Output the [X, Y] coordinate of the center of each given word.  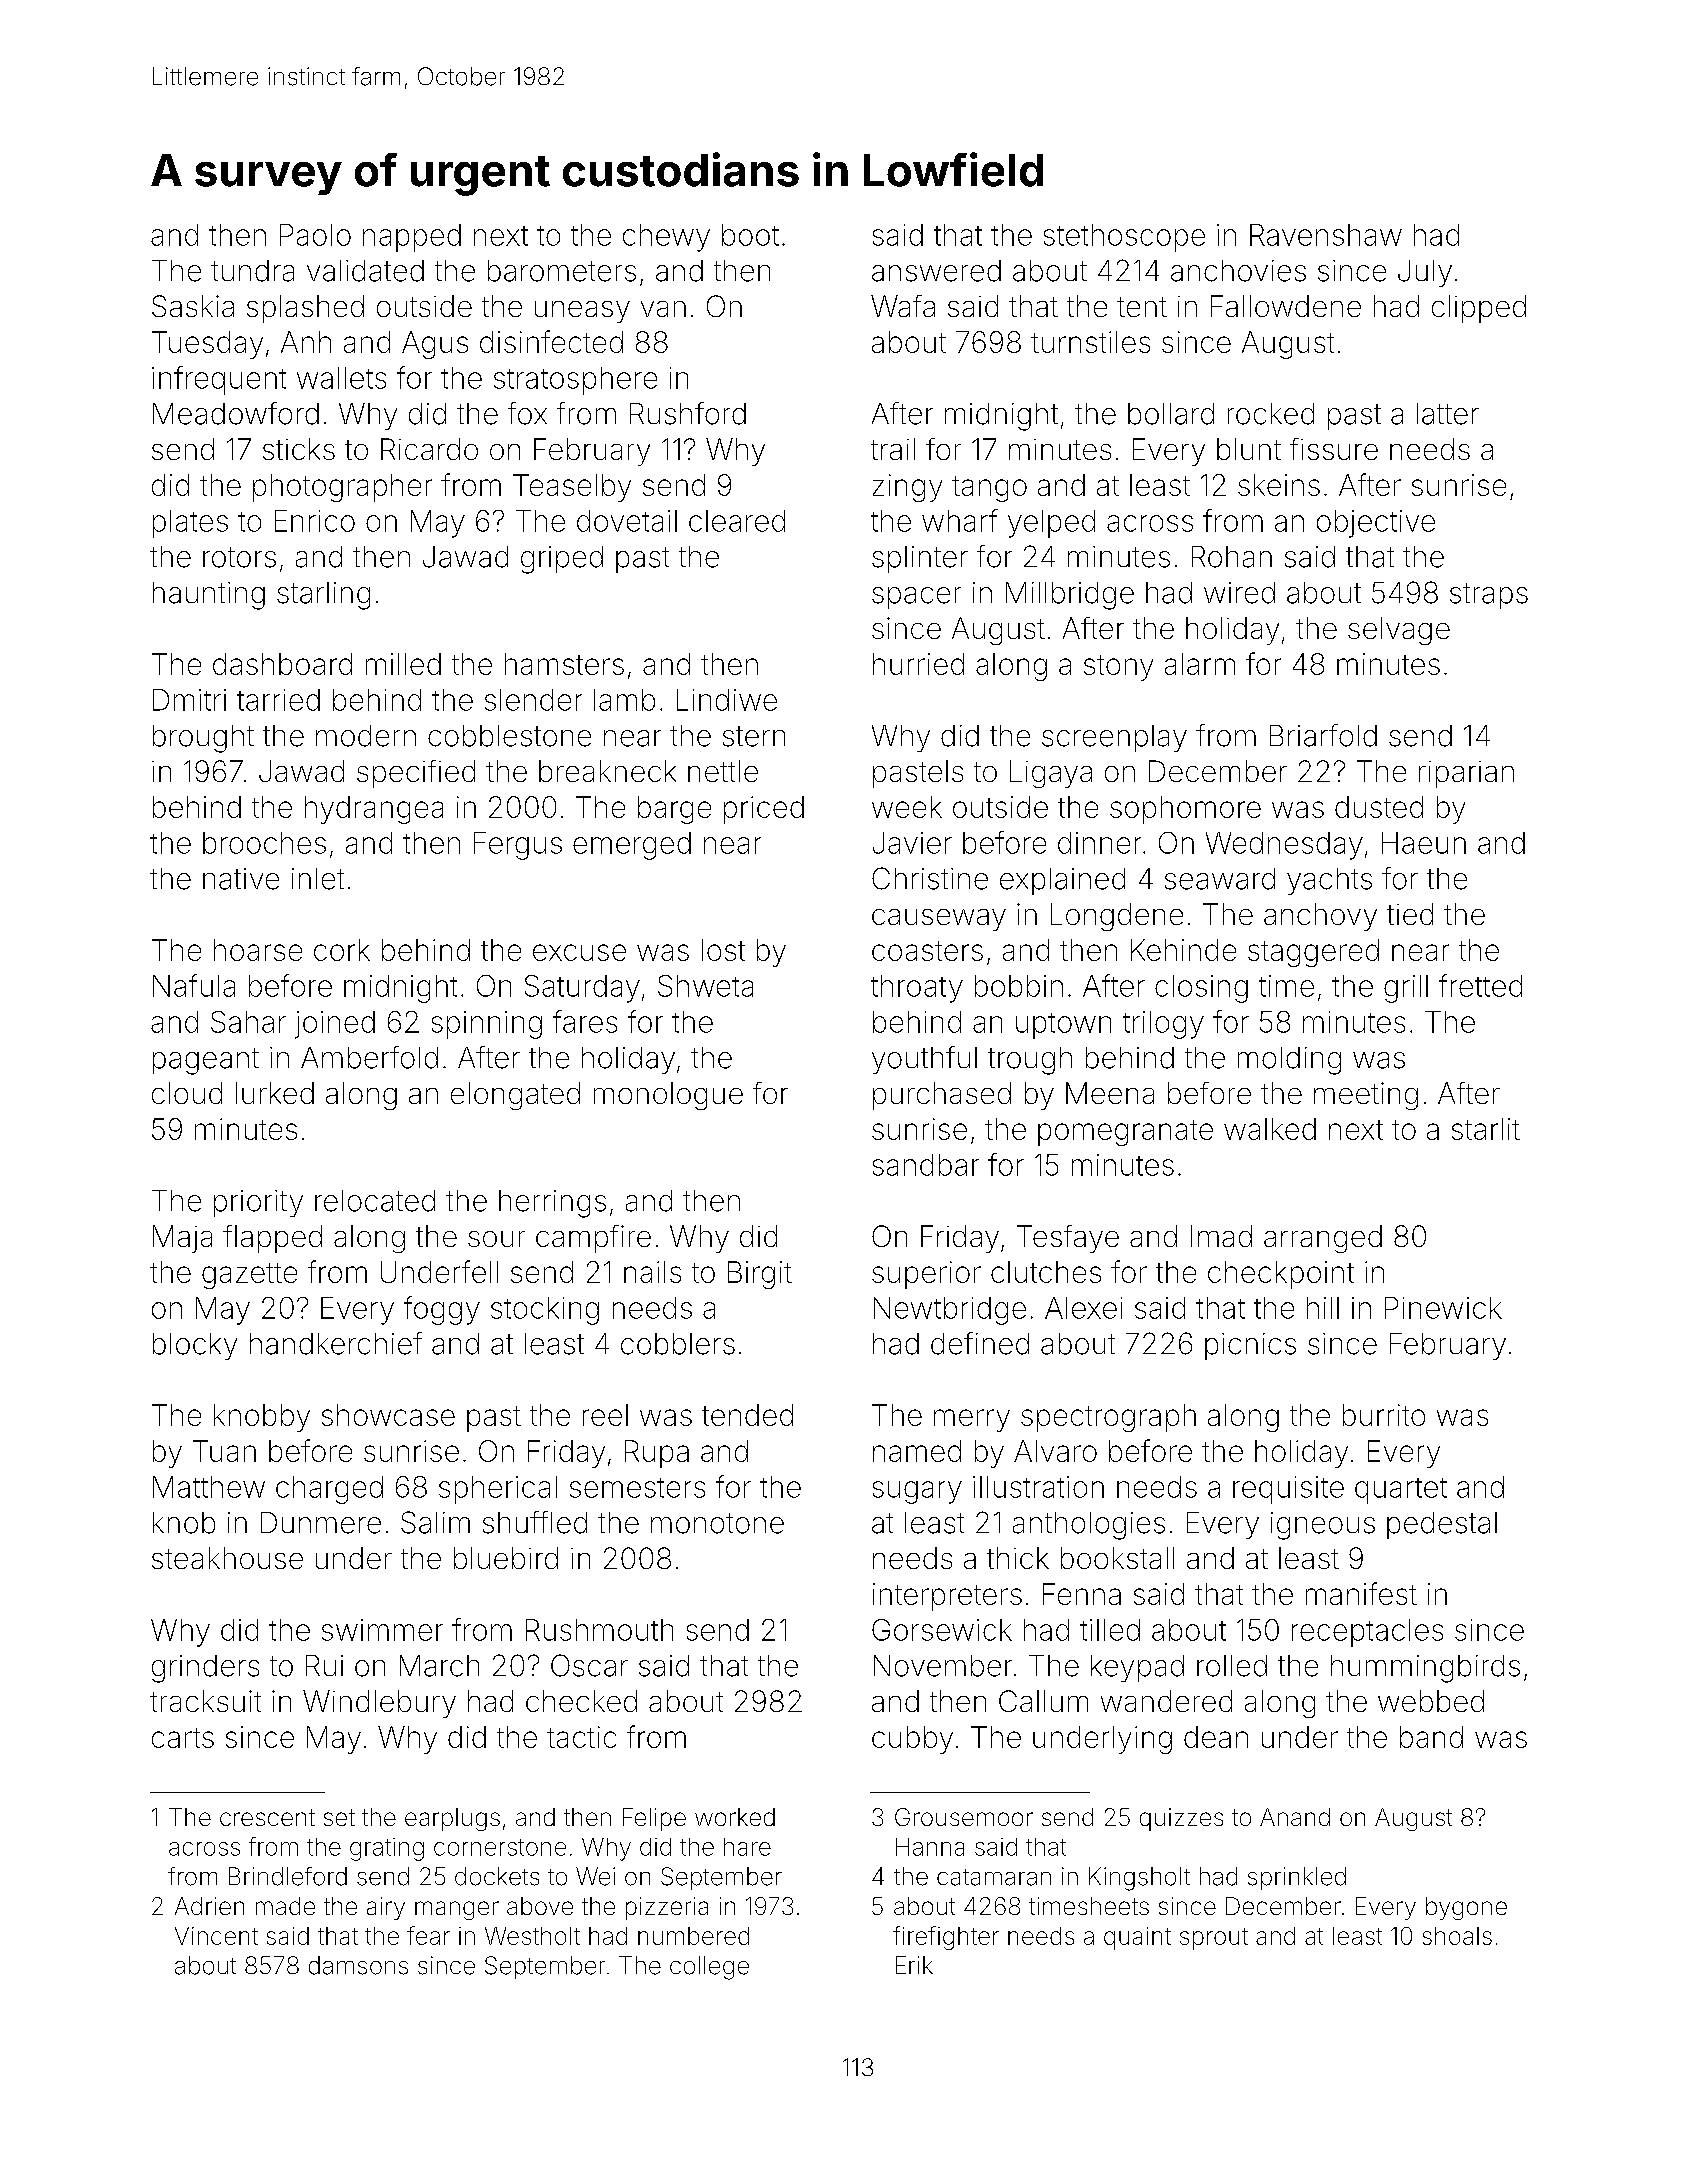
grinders [205, 1669]
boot [750, 235]
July [1425, 273]
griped [562, 560]
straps [1489, 596]
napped [412, 238]
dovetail [627, 521]
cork [342, 950]
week [907, 807]
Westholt [532, 1936]
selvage [1399, 631]
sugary [917, 1492]
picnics [1250, 1346]
